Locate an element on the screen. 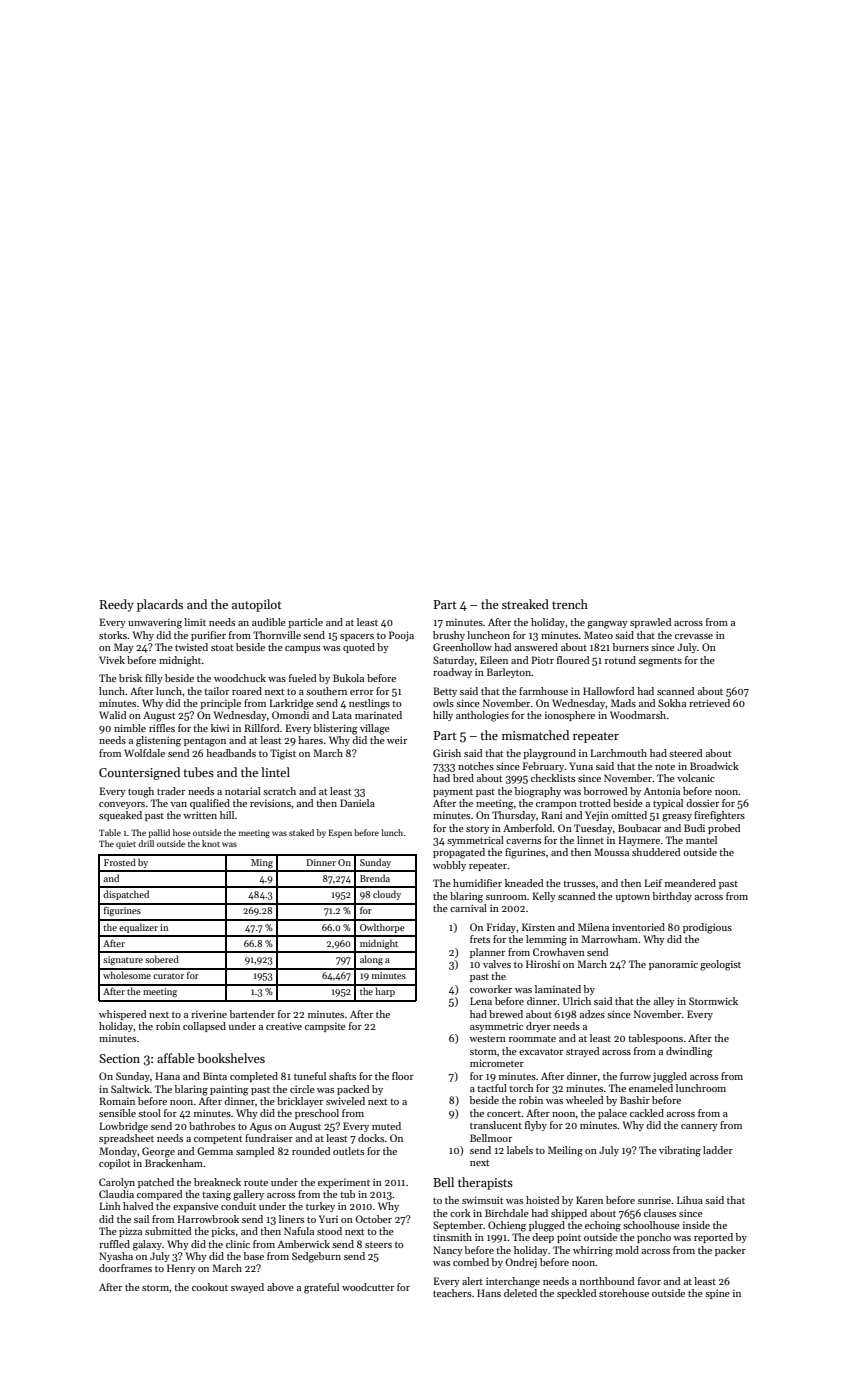 This screenshot has height=1400, width=849. Section is located at coordinates (119, 1058).
